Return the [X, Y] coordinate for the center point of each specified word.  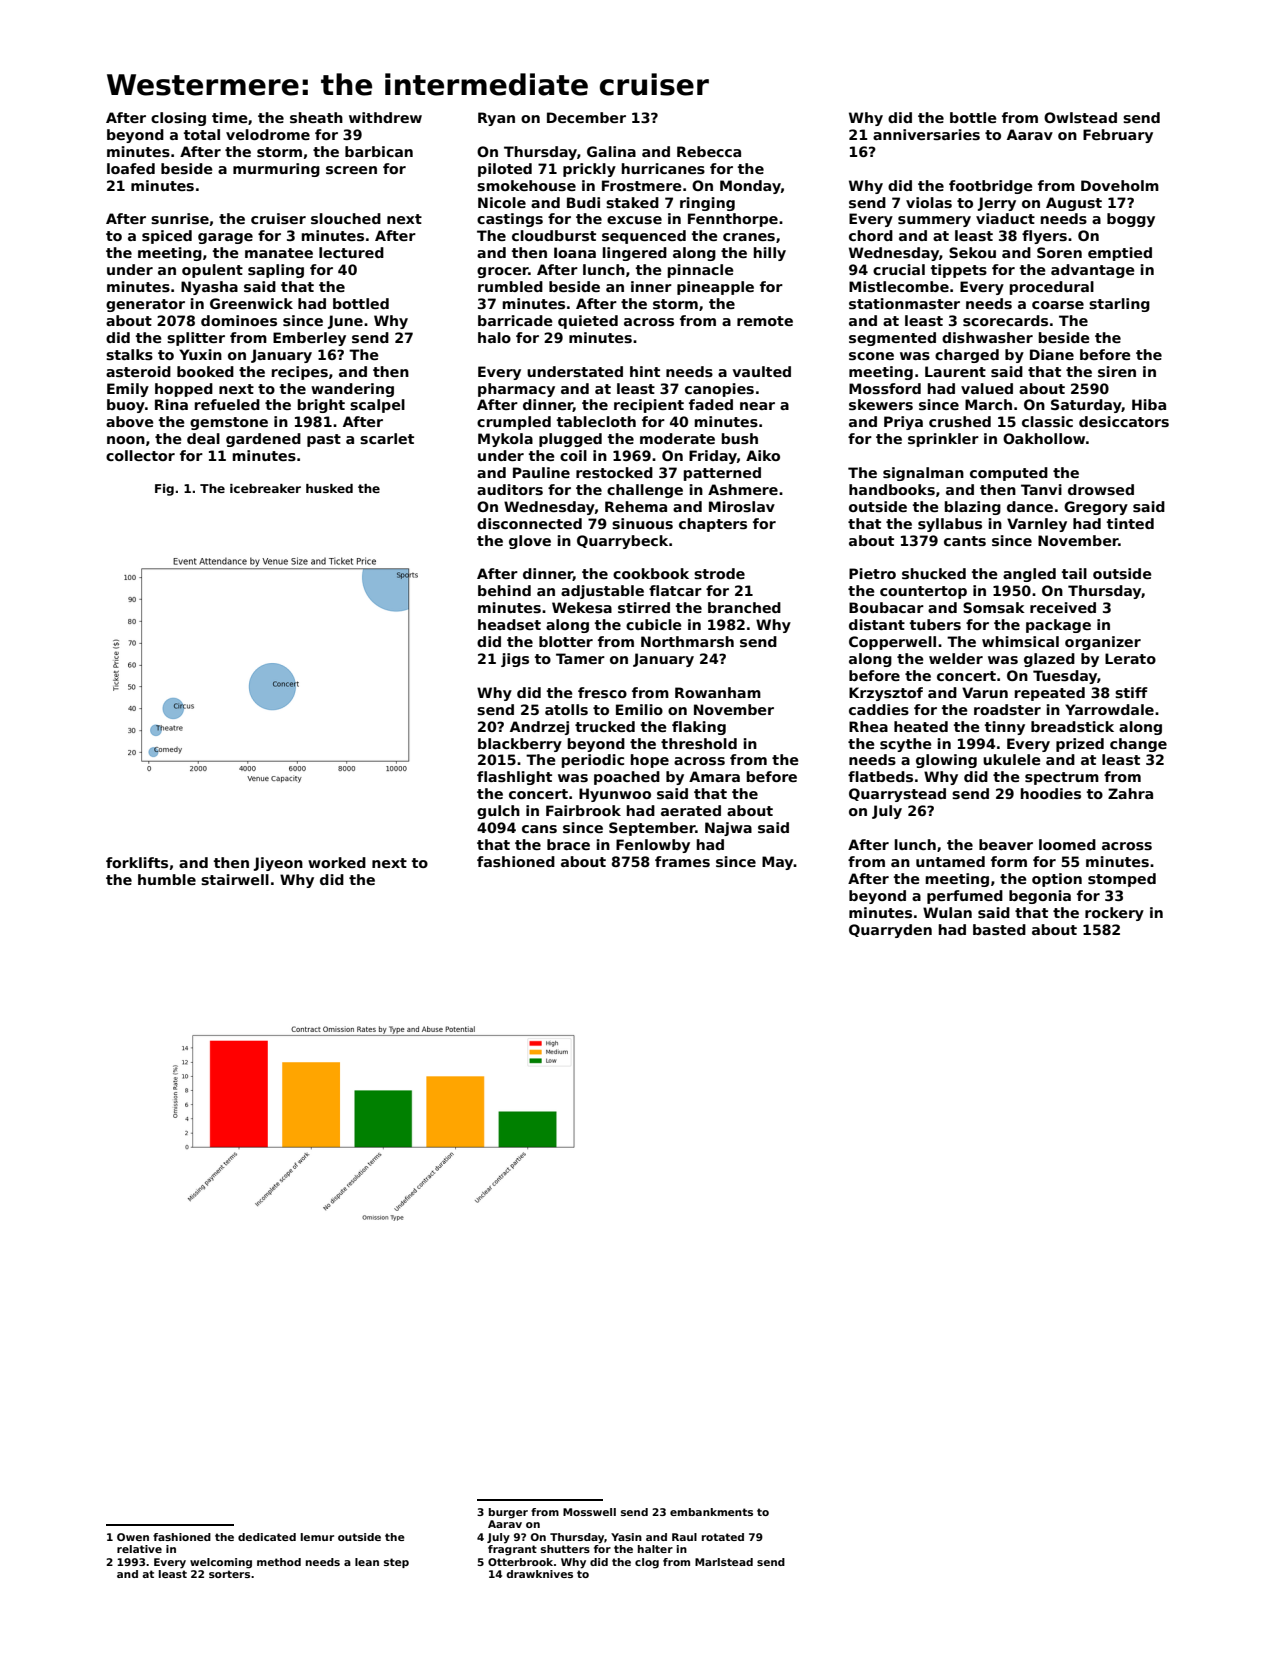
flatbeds [880, 776]
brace [568, 844]
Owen [133, 1537]
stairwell [235, 879]
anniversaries [926, 134]
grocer [503, 272]
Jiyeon [278, 864]
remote [765, 321]
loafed [131, 168]
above [130, 421]
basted [999, 929]
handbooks [892, 489]
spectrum [1062, 778]
